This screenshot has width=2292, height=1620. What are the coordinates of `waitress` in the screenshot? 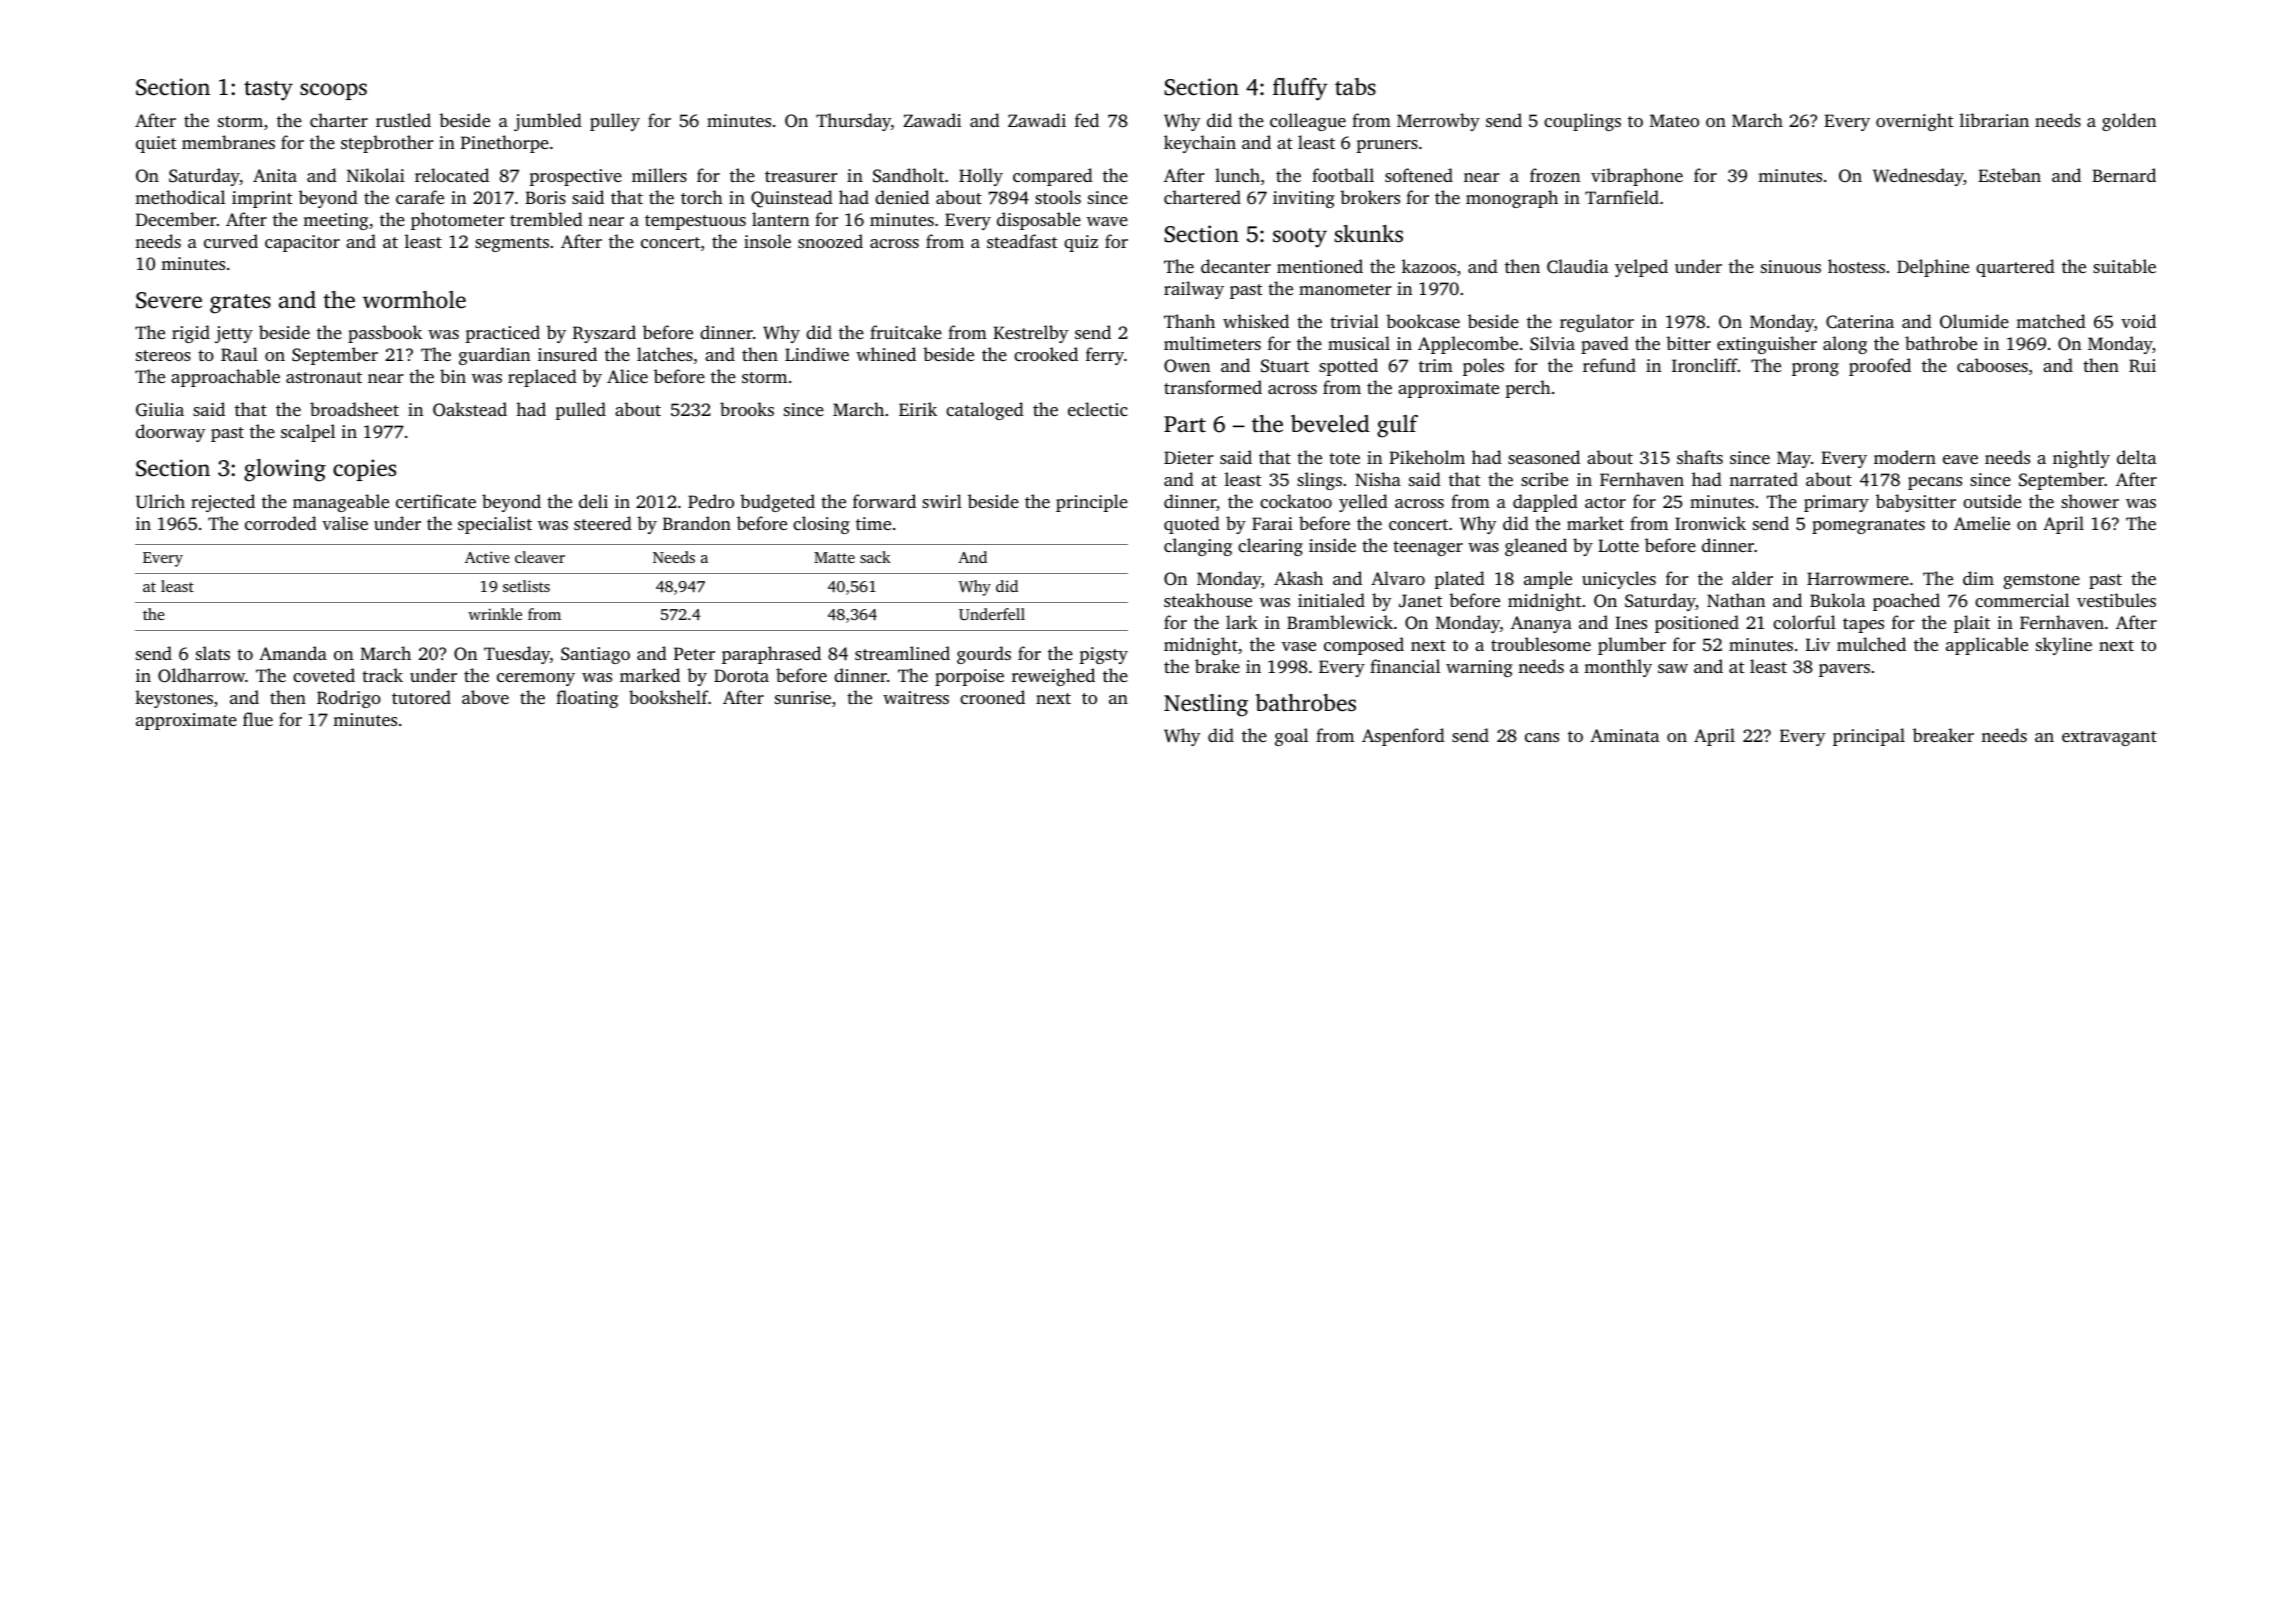 It's located at (916, 697).
